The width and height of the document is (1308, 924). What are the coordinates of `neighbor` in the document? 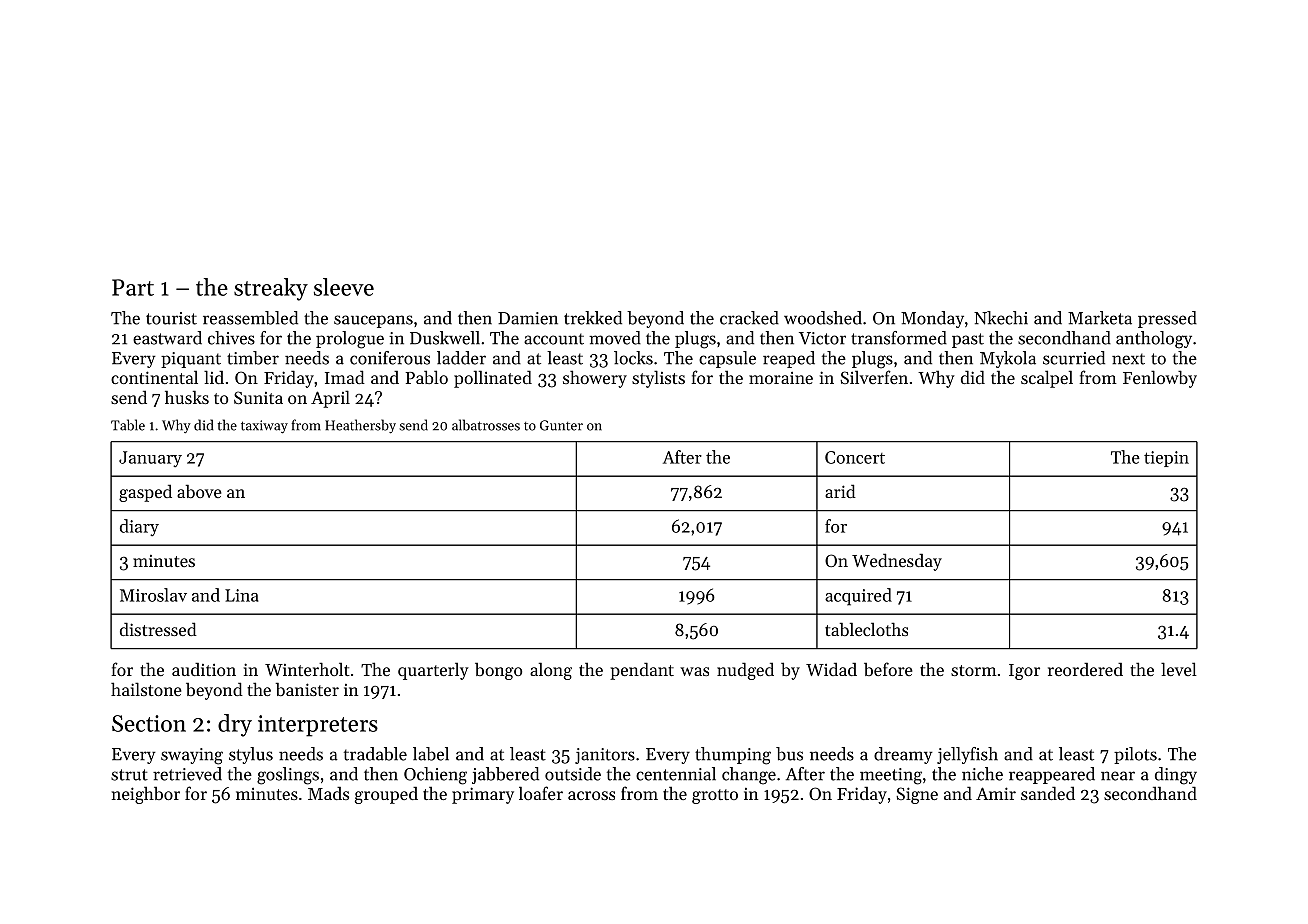 It's located at (146, 795).
